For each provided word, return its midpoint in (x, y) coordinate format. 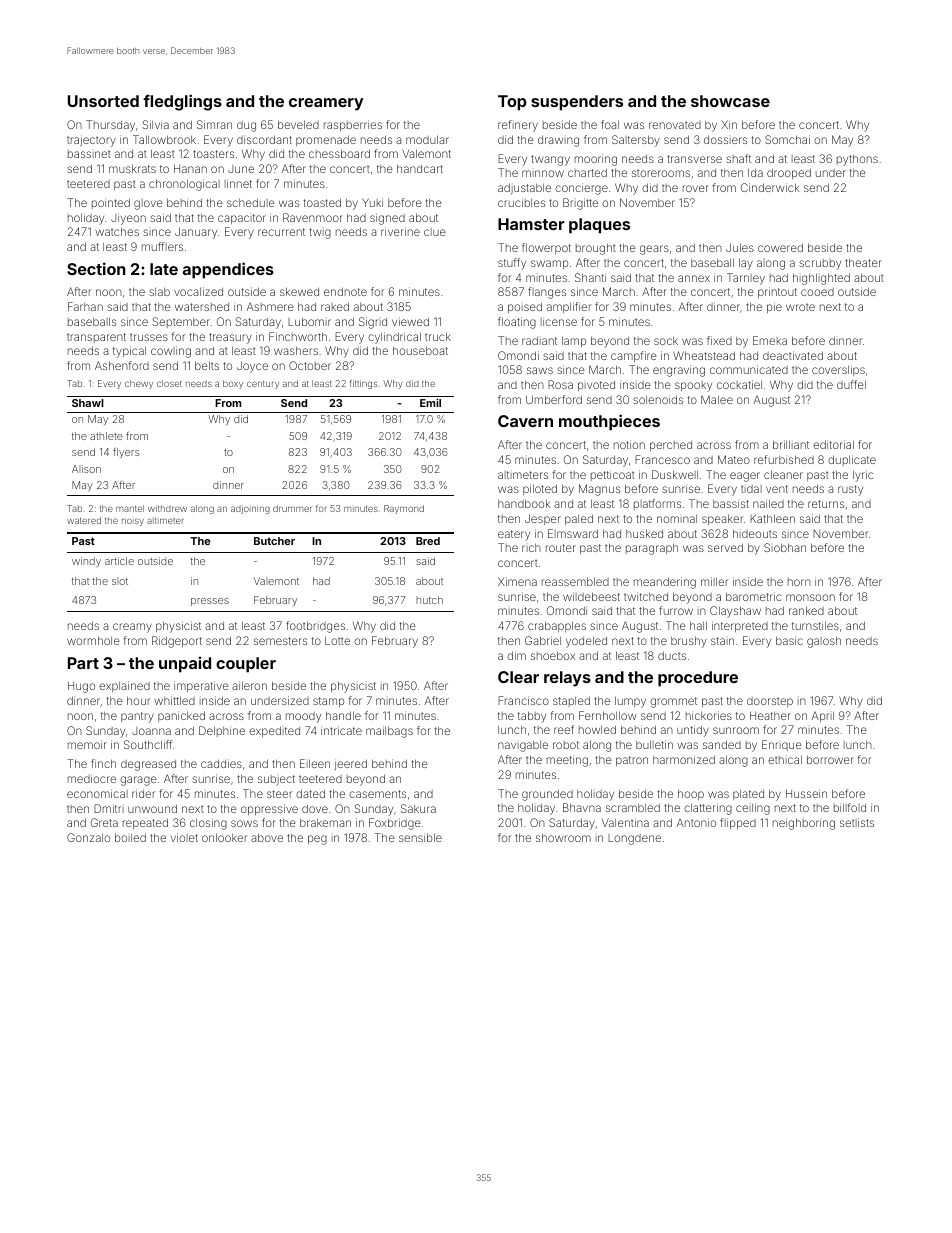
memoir (87, 744)
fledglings (182, 102)
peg (317, 840)
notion (629, 444)
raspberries (353, 125)
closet (169, 383)
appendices (228, 270)
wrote (800, 307)
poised (525, 307)
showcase (730, 101)
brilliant (791, 444)
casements (377, 794)
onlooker (224, 837)
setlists (857, 822)
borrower (830, 759)
